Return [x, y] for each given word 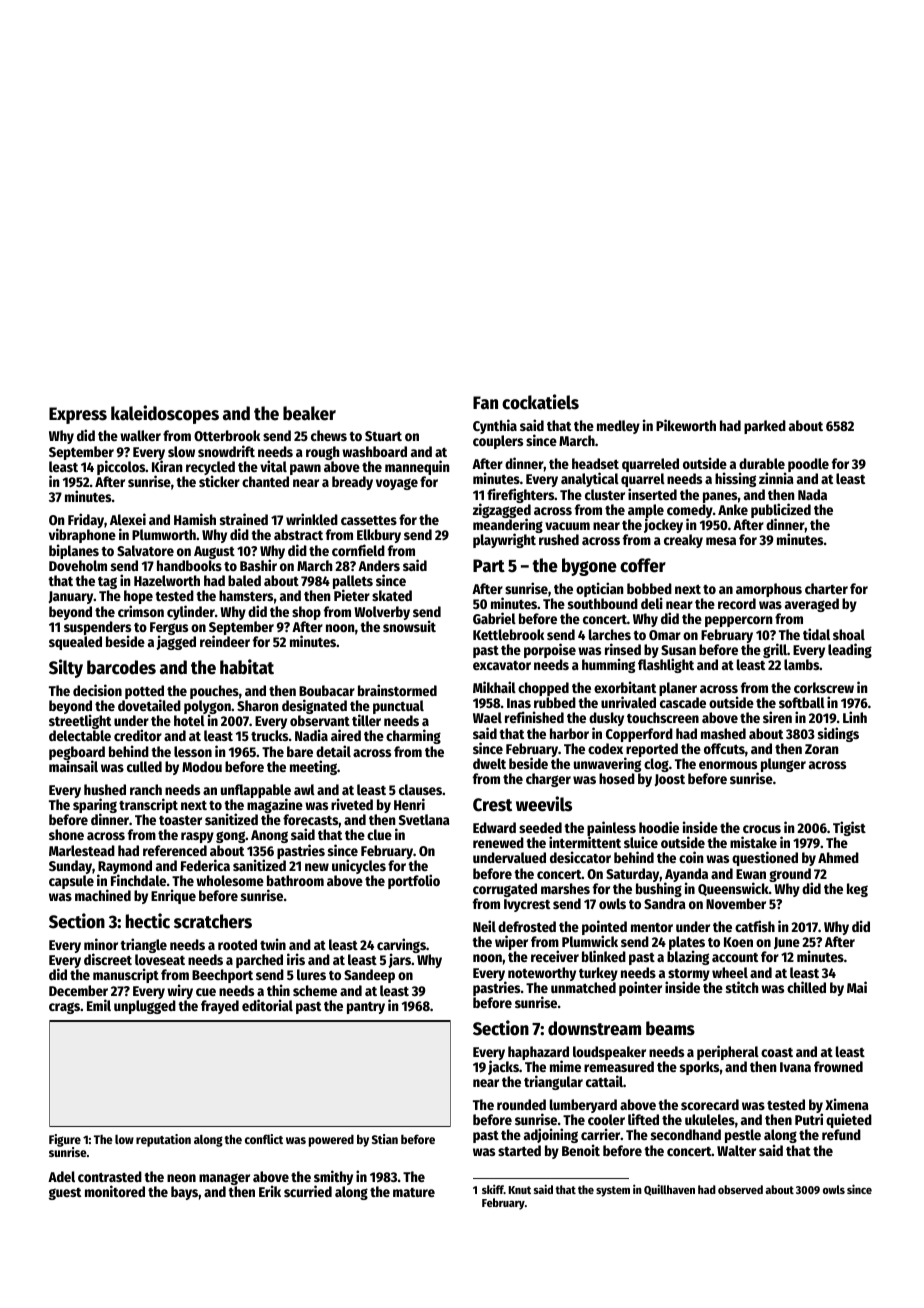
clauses [420, 789]
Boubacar [327, 690]
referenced [175, 850]
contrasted [110, 1176]
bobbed [649, 588]
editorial [267, 1005]
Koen [738, 942]
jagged [176, 643]
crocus [762, 829]
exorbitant [625, 687]
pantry [366, 1008]
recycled [210, 468]
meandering [508, 526]
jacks [503, 1068]
